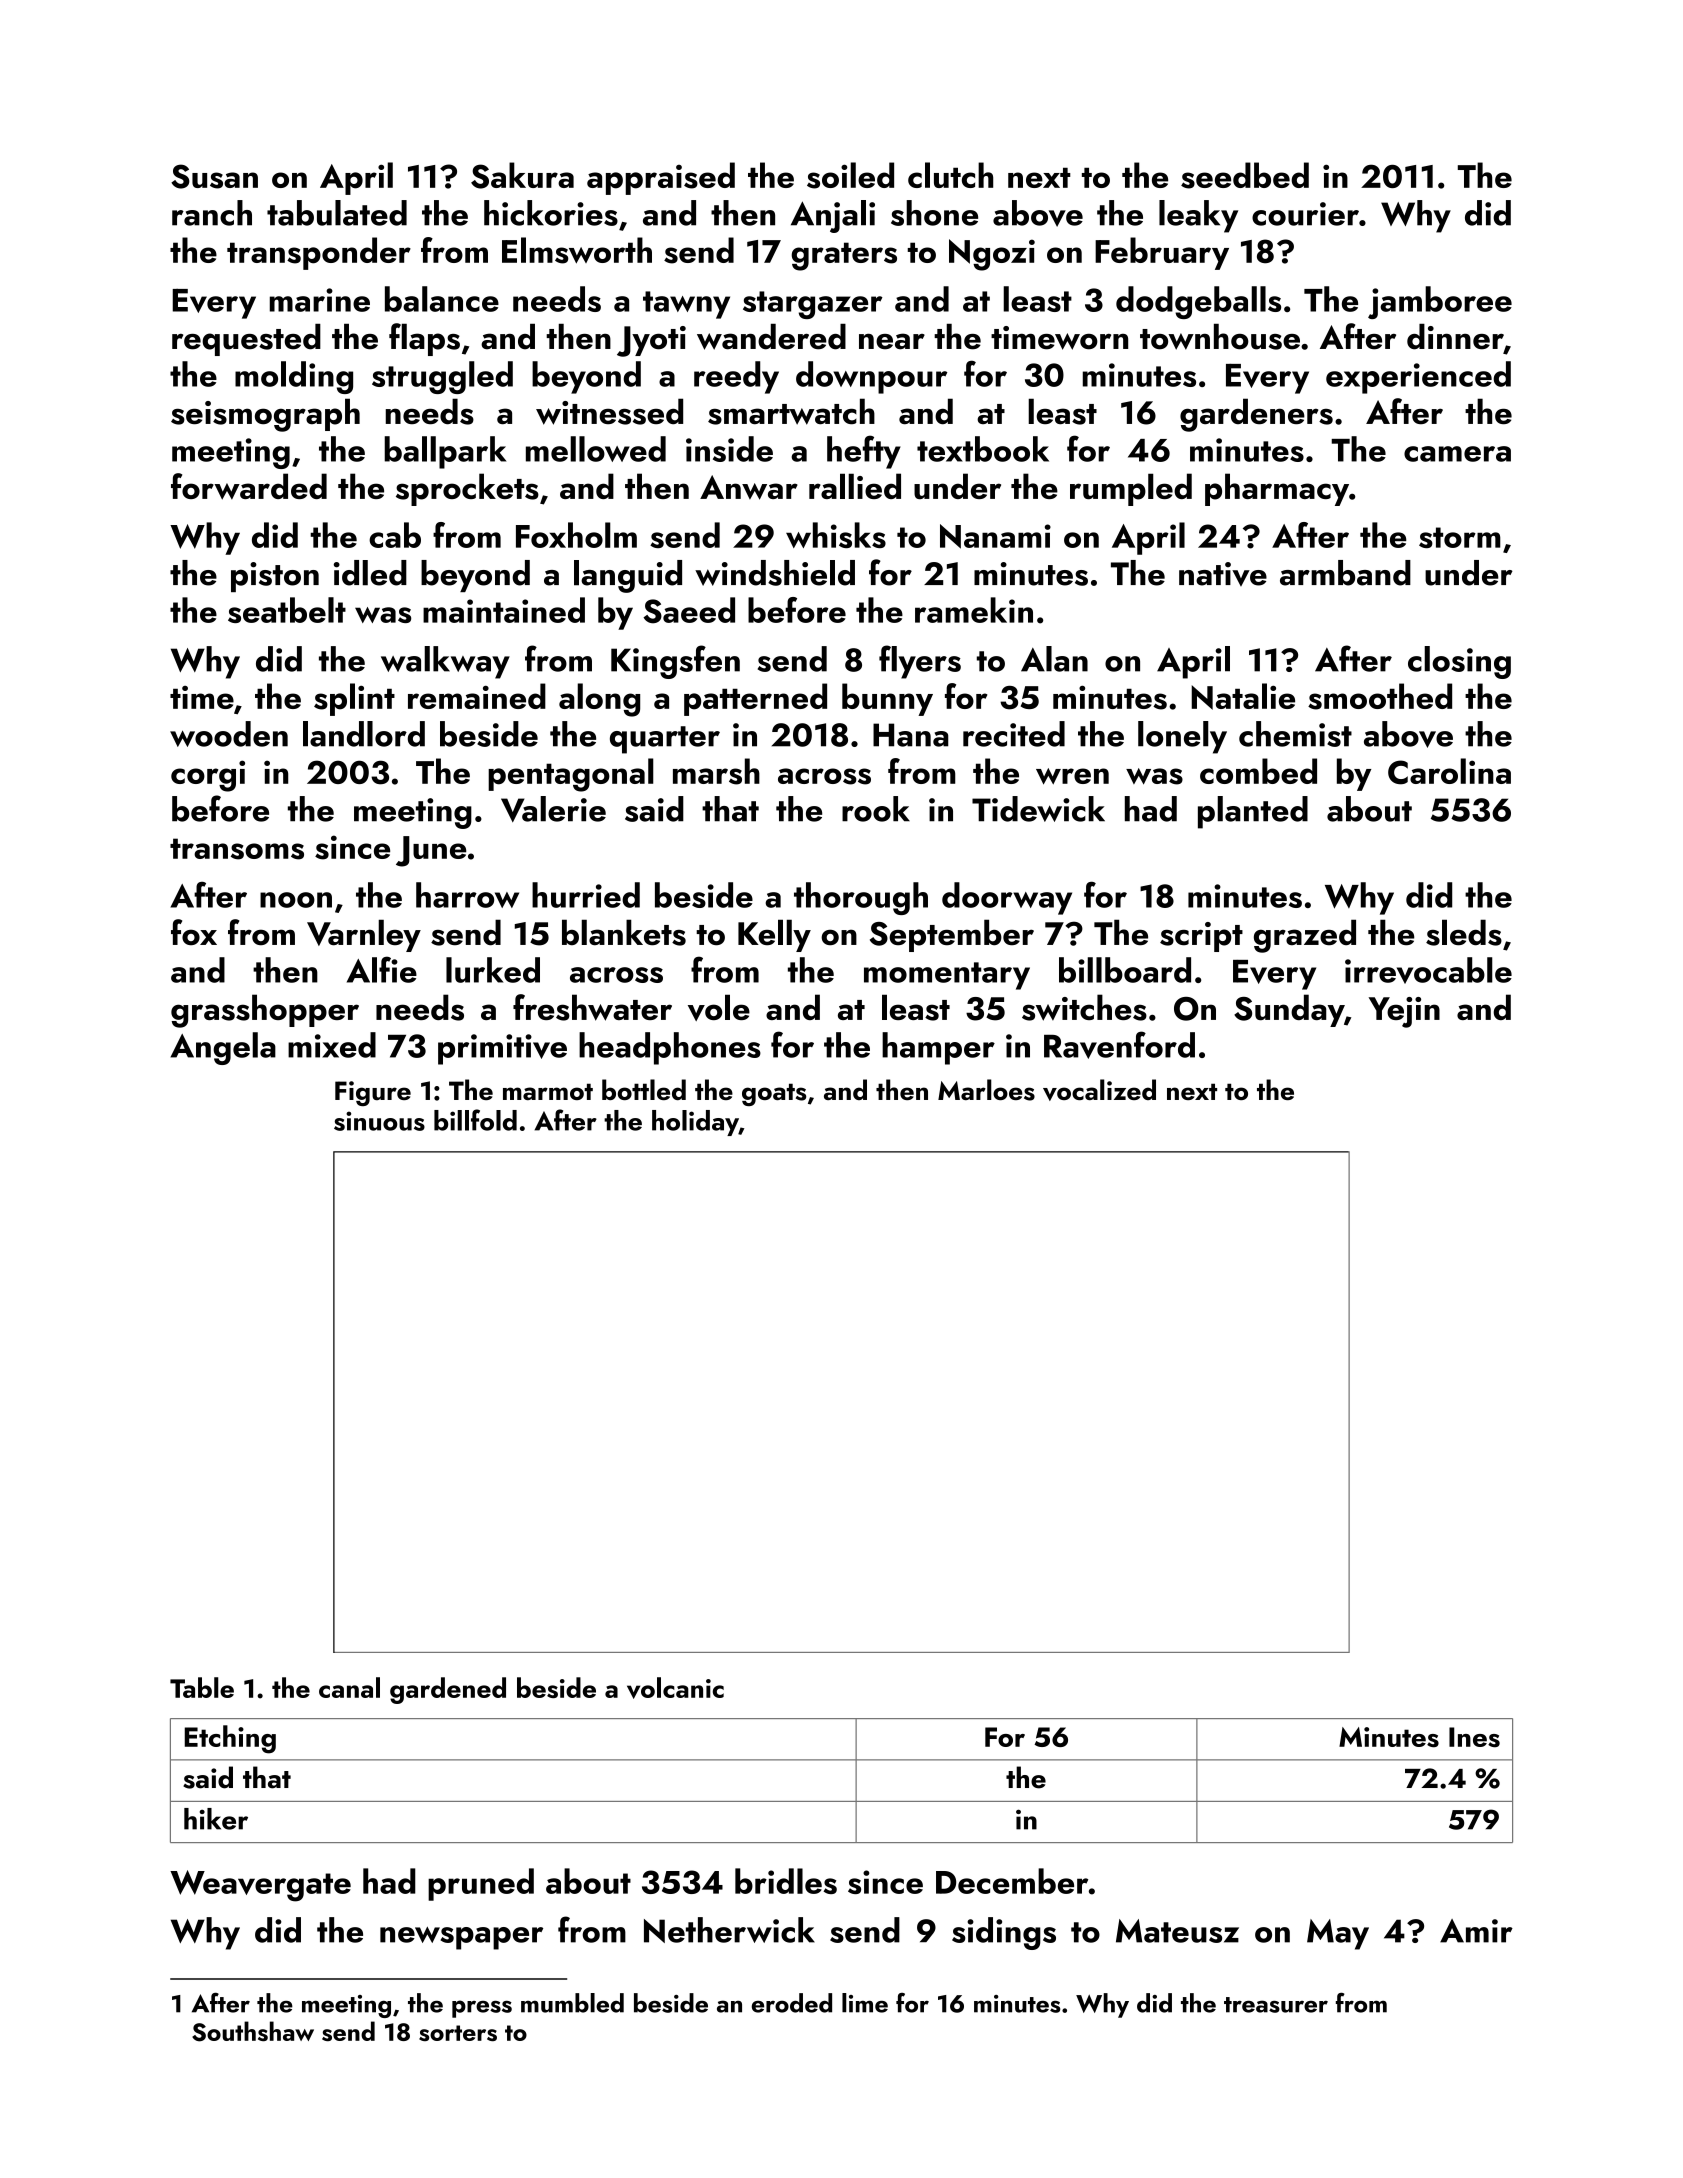  I want to click on appraised, so click(661, 178).
